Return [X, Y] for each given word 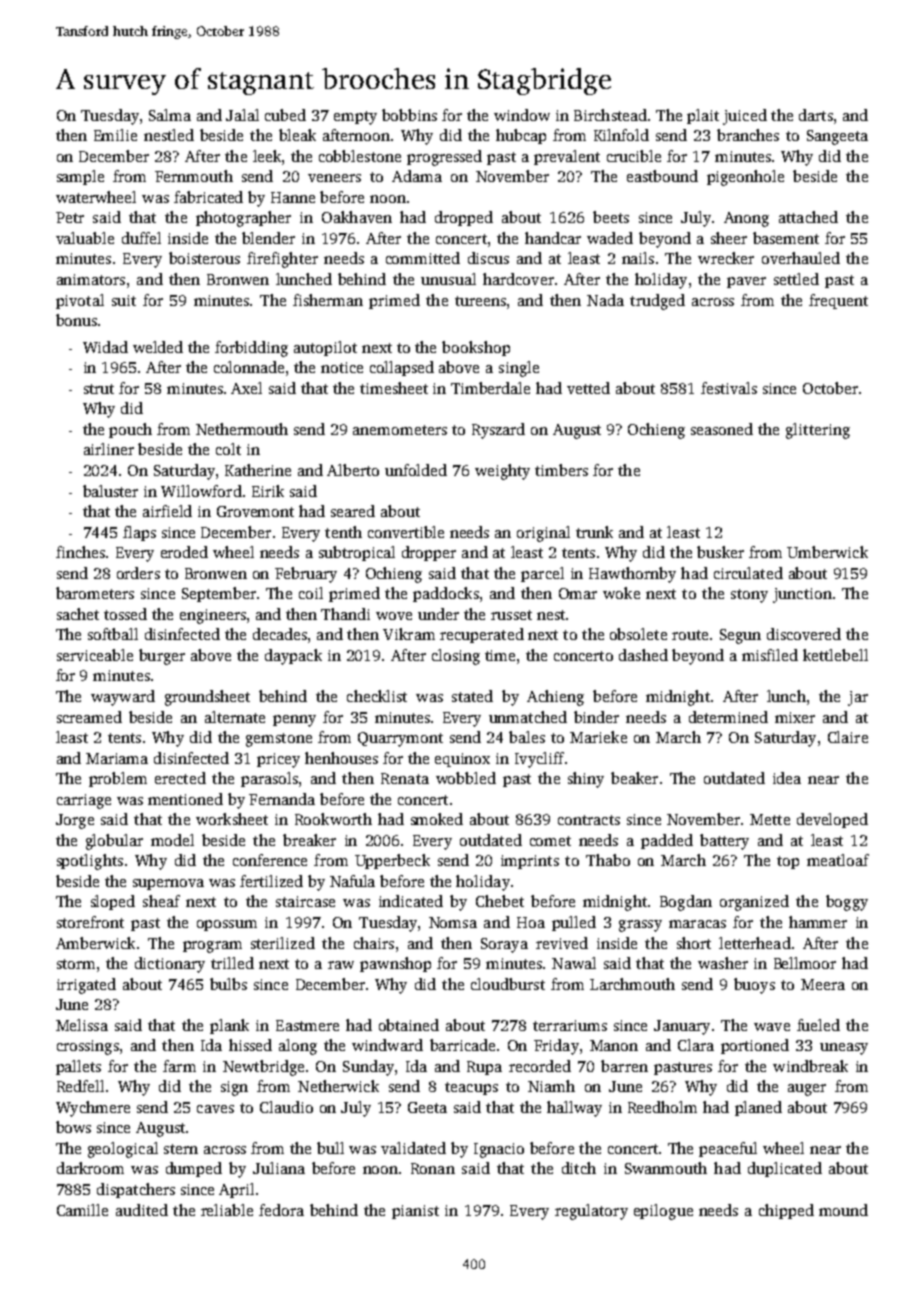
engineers [213, 616]
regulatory [591, 1212]
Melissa [82, 1025]
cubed [285, 115]
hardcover [518, 279]
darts [816, 115]
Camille [82, 1210]
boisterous [204, 258]
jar [858, 698]
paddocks [446, 594]
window [522, 115]
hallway [574, 1109]
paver [746, 282]
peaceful [728, 1149]
